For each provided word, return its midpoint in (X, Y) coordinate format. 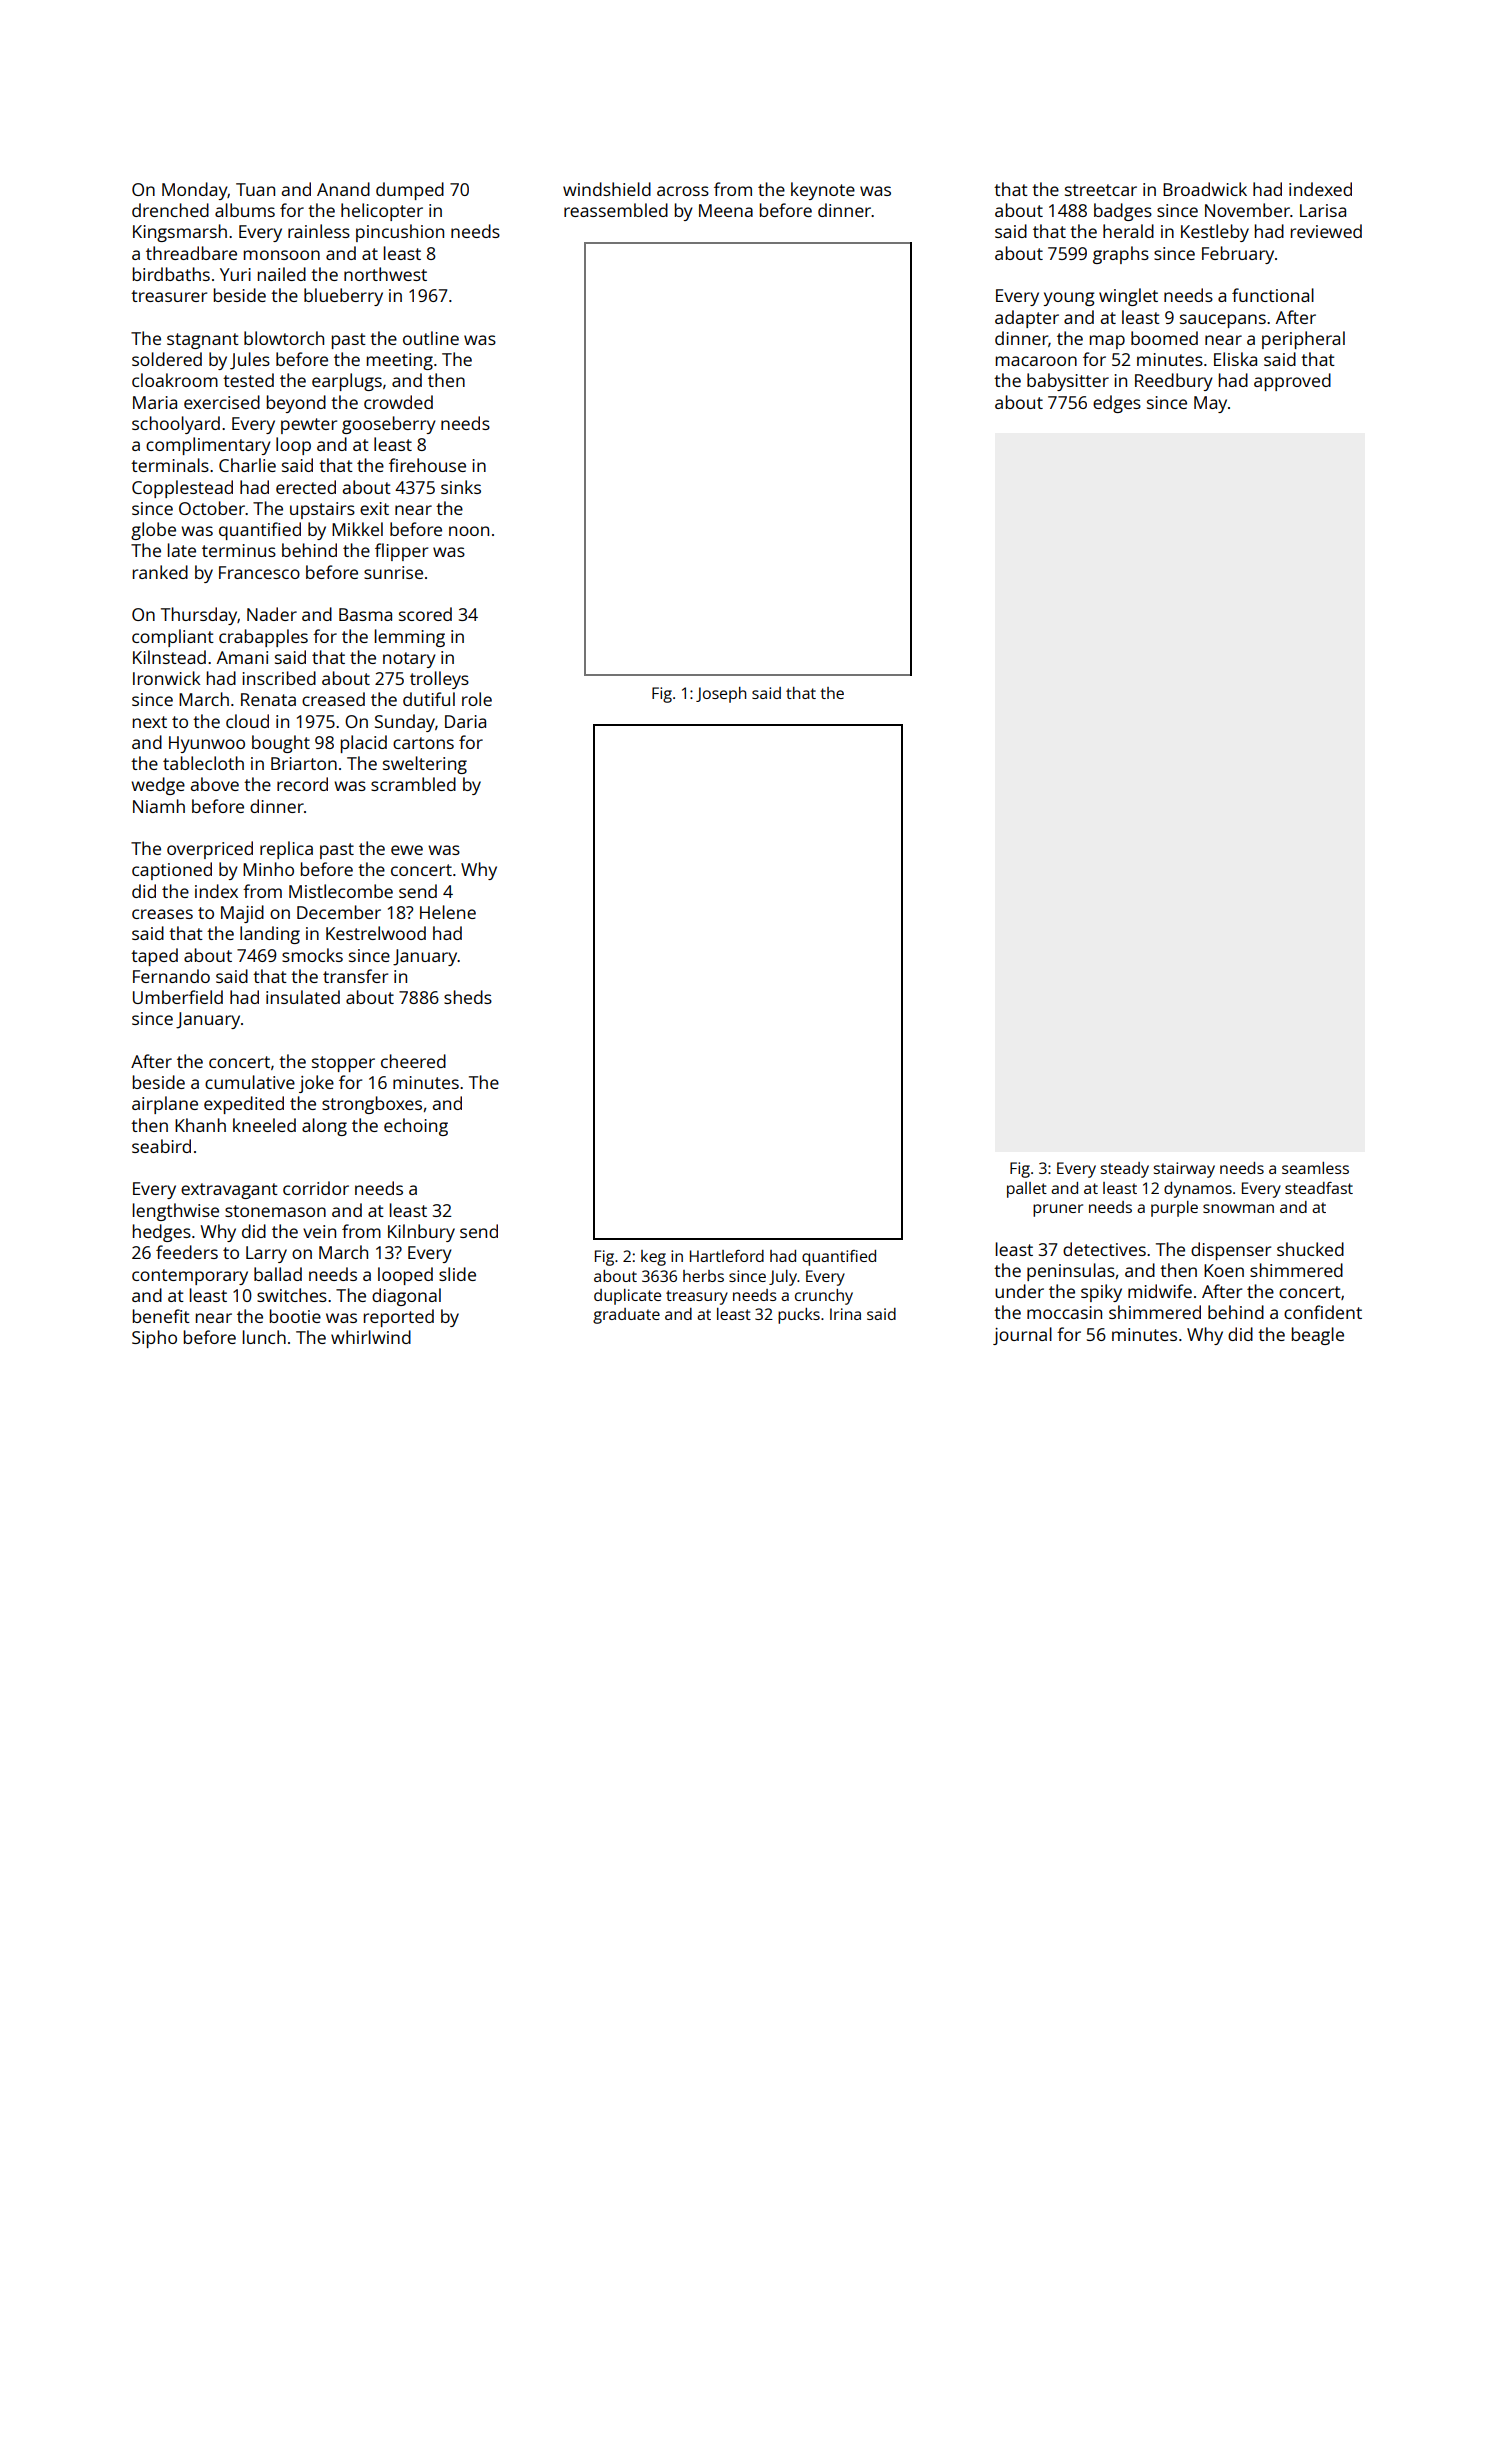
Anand (343, 189)
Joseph (721, 695)
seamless (1315, 1168)
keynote (823, 191)
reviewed (1326, 231)
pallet (1027, 1190)
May (1210, 404)
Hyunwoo (207, 744)
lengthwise (176, 1212)
